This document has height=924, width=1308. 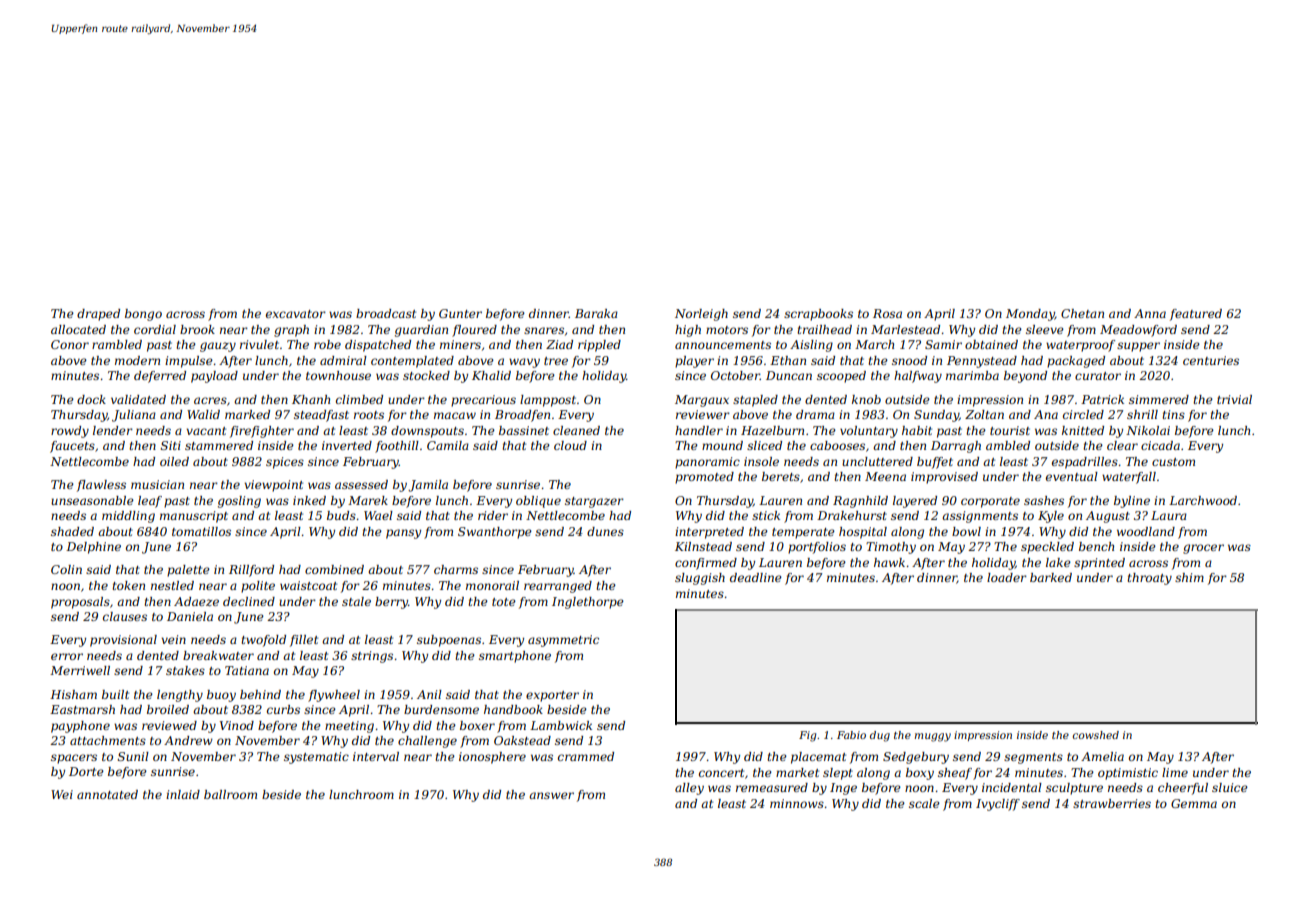 I want to click on Pennystead, so click(x=982, y=362).
